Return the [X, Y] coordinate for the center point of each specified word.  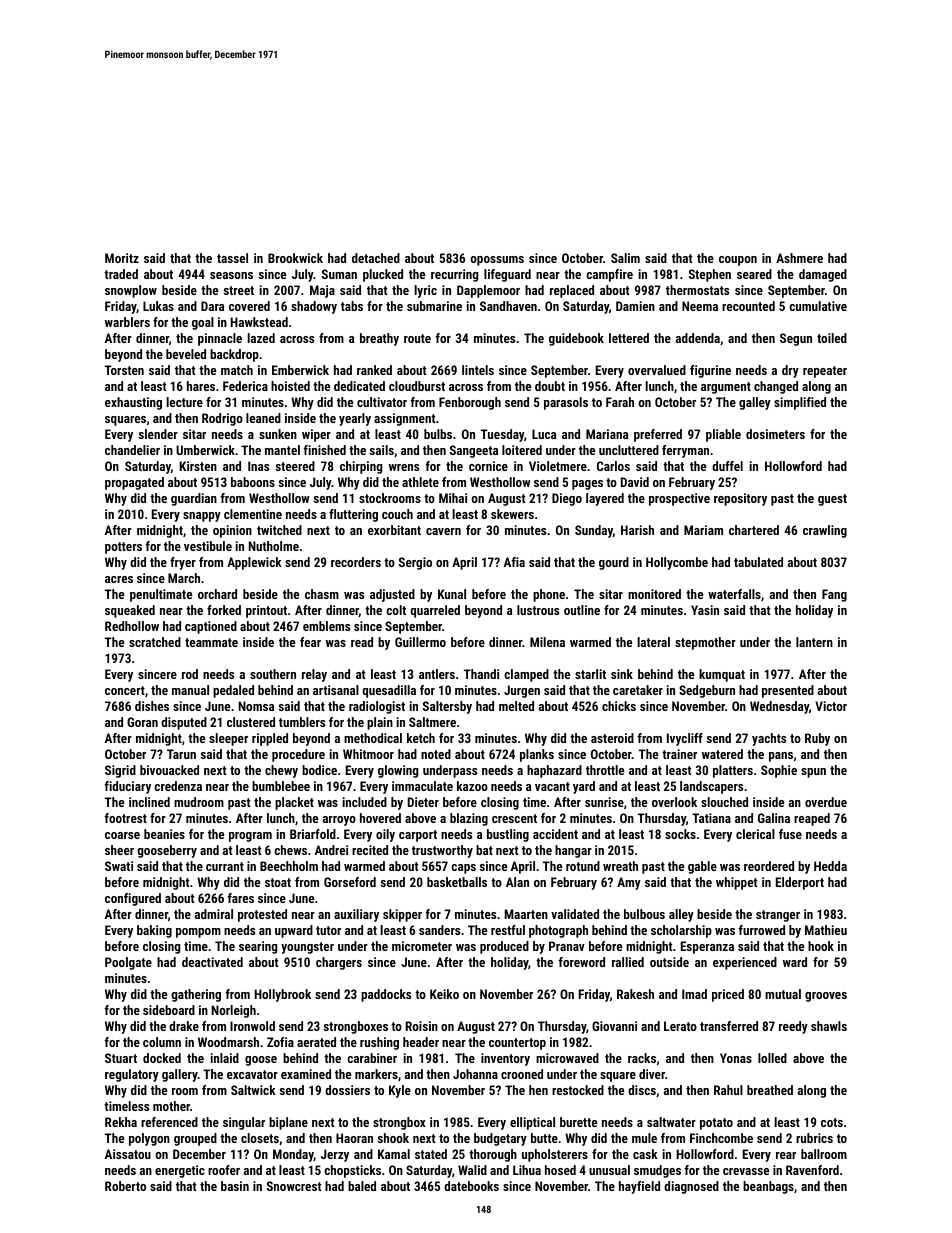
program [250, 837]
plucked [383, 275]
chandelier [132, 450]
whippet [736, 883]
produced [504, 947]
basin [235, 1186]
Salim [625, 258]
